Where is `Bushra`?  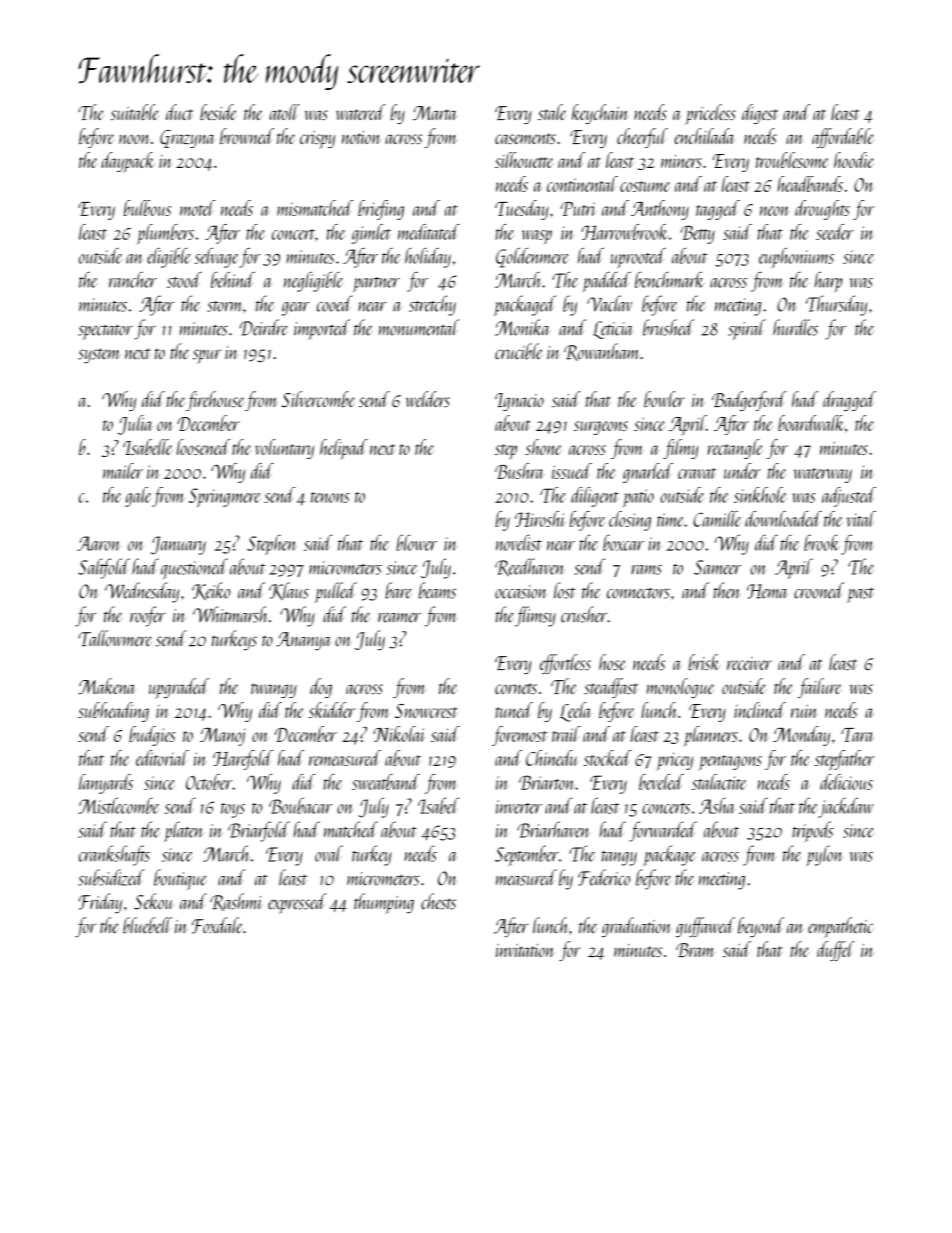
Bushra is located at coordinates (519, 471).
